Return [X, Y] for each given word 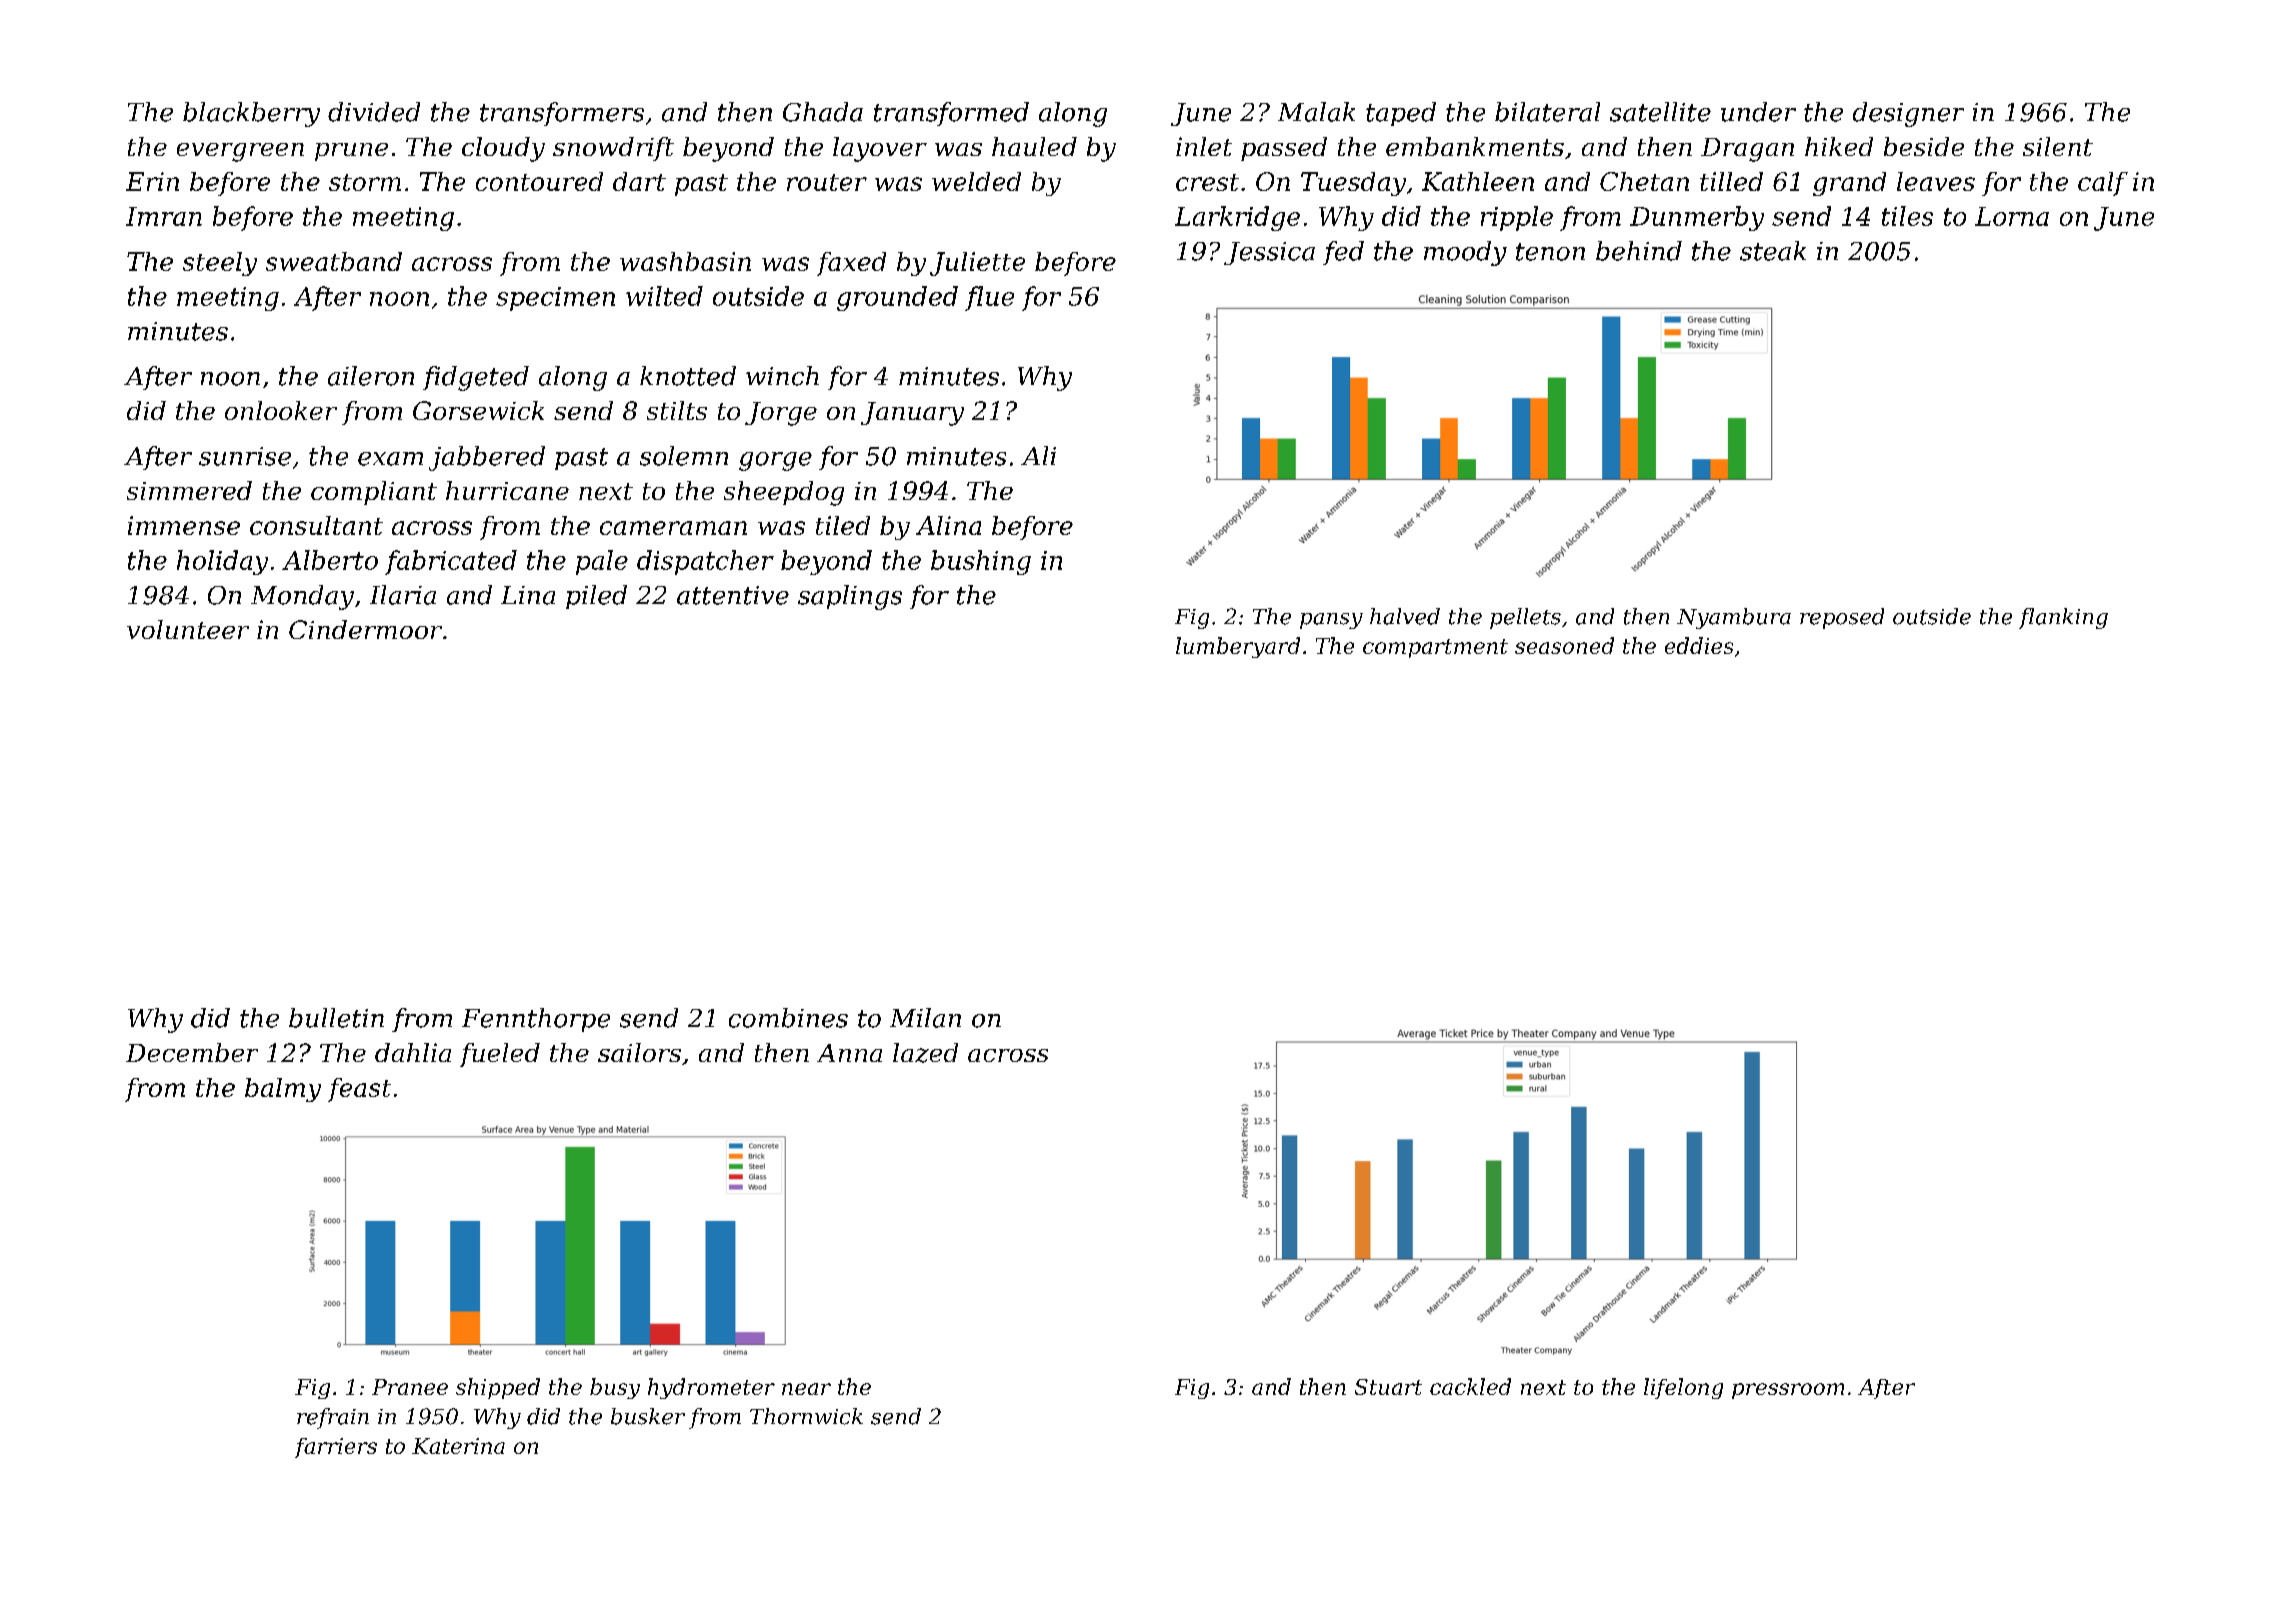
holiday [222, 562]
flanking [2063, 618]
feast [359, 1090]
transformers [562, 114]
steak [1773, 251]
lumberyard [1238, 647]
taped [1401, 114]
